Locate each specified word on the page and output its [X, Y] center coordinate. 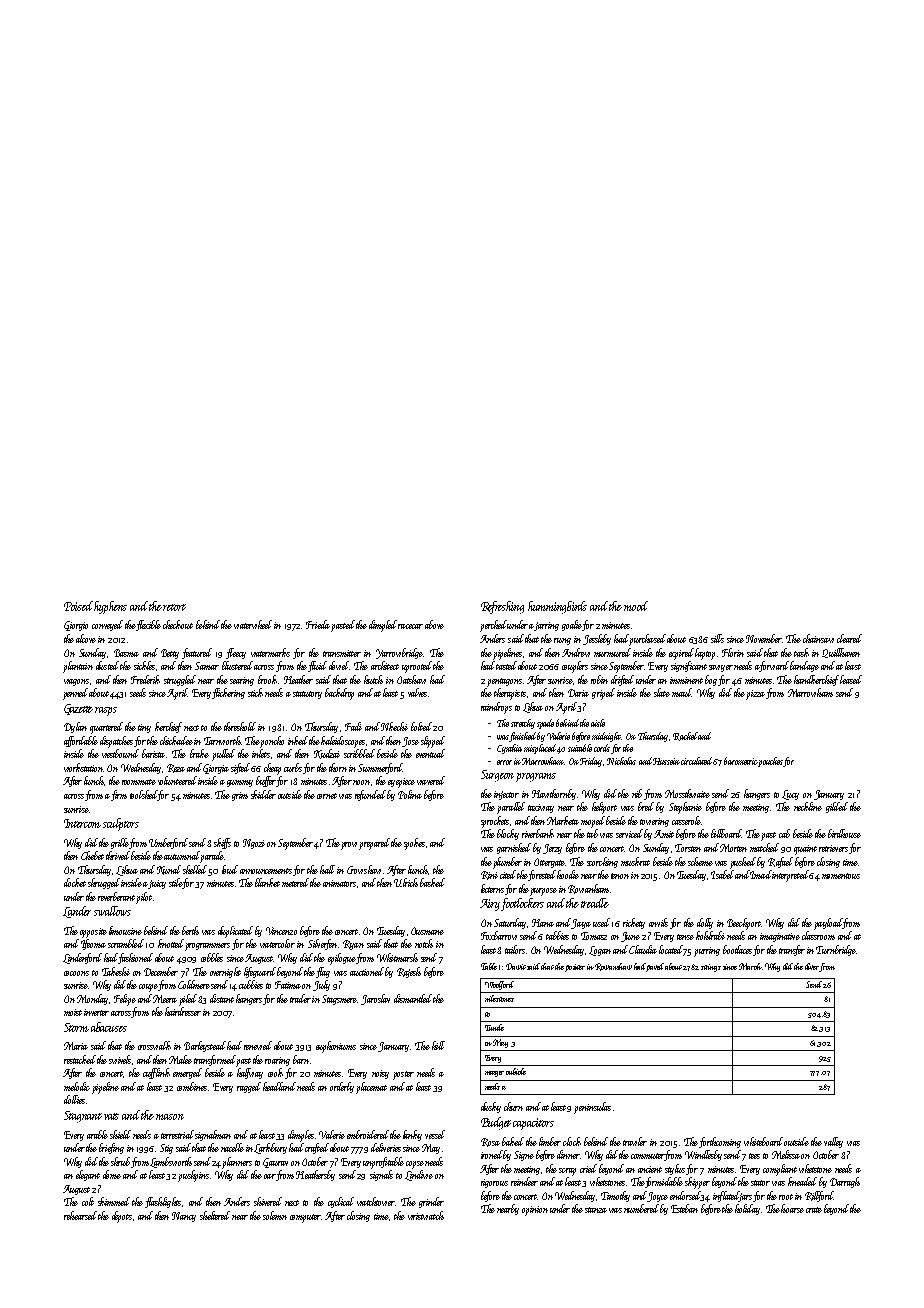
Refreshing [502, 607]
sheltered [215, 1215]
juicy [157, 884]
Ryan [353, 945]
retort [174, 607]
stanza [596, 1210]
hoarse [792, 1208]
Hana [543, 923]
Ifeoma [93, 944]
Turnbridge [836, 950]
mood [636, 606]
